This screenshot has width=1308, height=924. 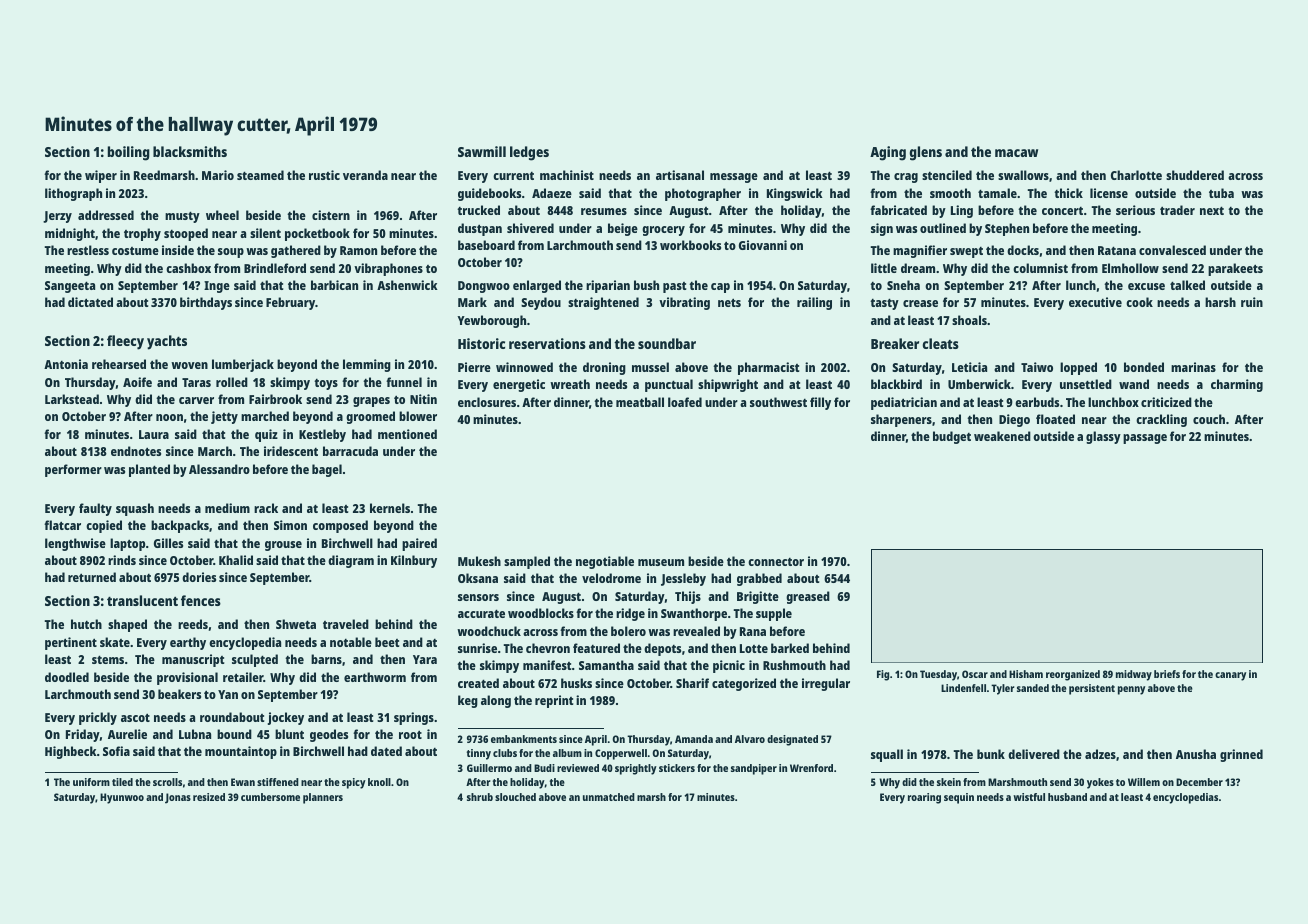 I want to click on Hyunwoo, so click(x=122, y=798).
